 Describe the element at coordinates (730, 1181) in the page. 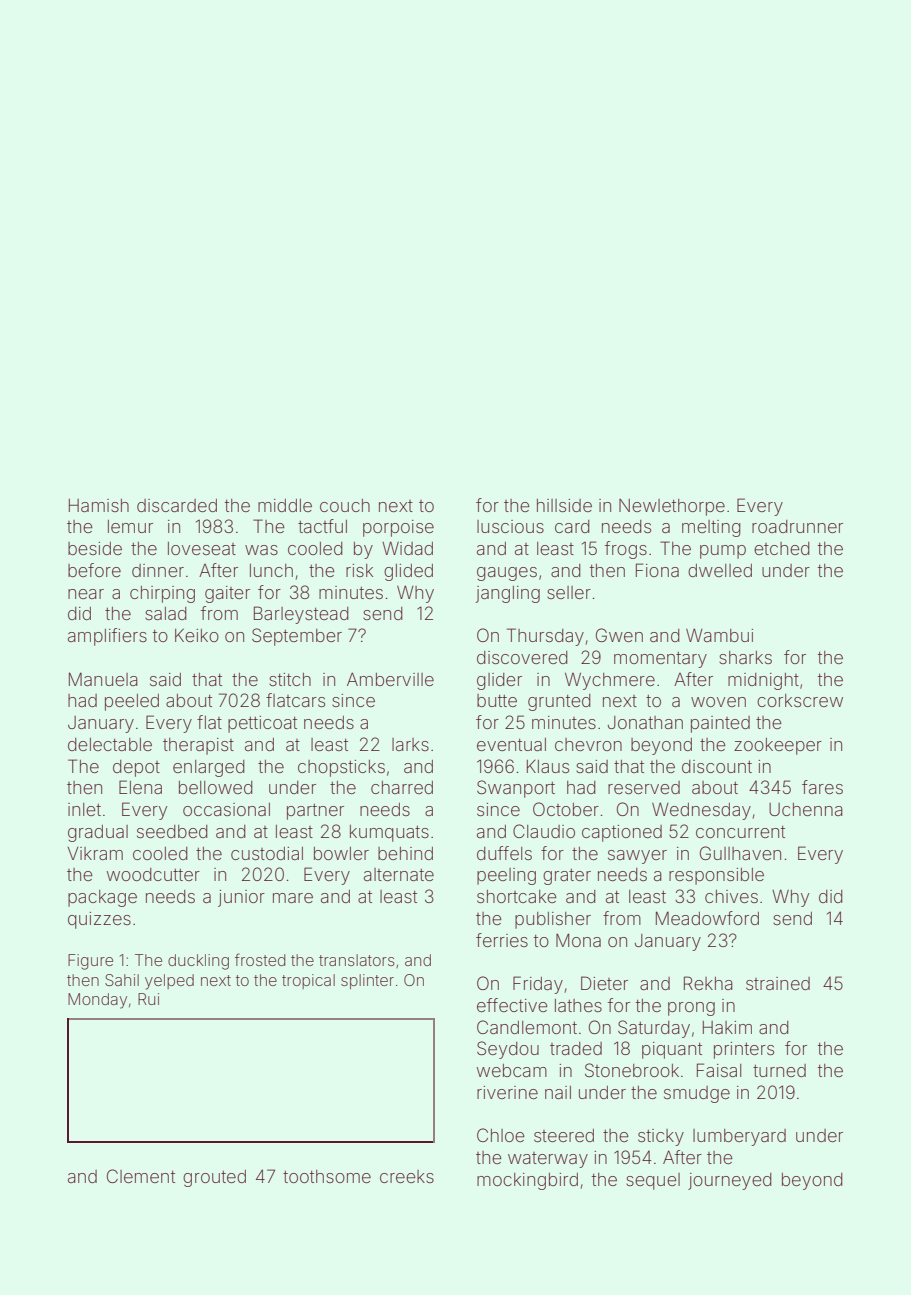

I see `journeyed` at that location.
